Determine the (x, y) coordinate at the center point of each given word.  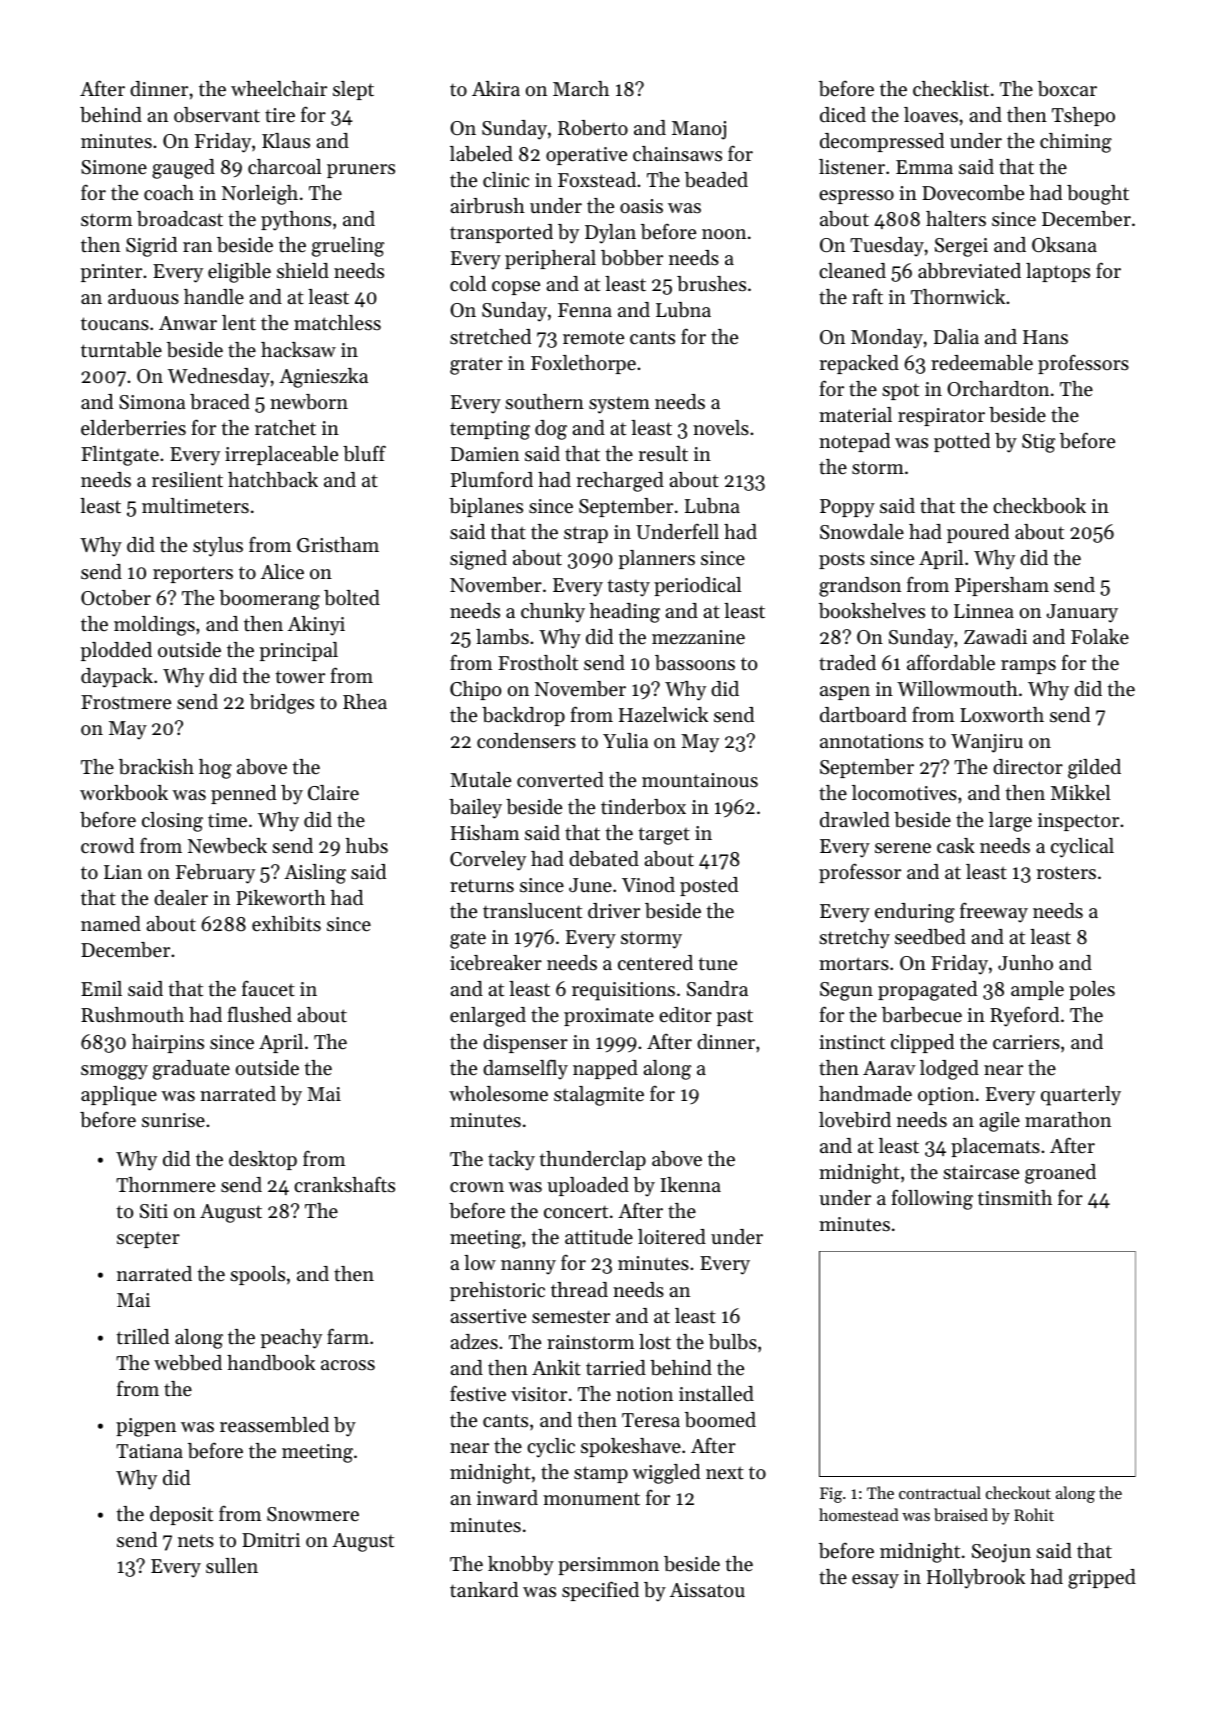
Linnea (984, 611)
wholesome (498, 1094)
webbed (188, 1363)
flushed (260, 1014)
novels (721, 428)
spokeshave (631, 1447)
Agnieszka (323, 378)
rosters (1066, 873)
